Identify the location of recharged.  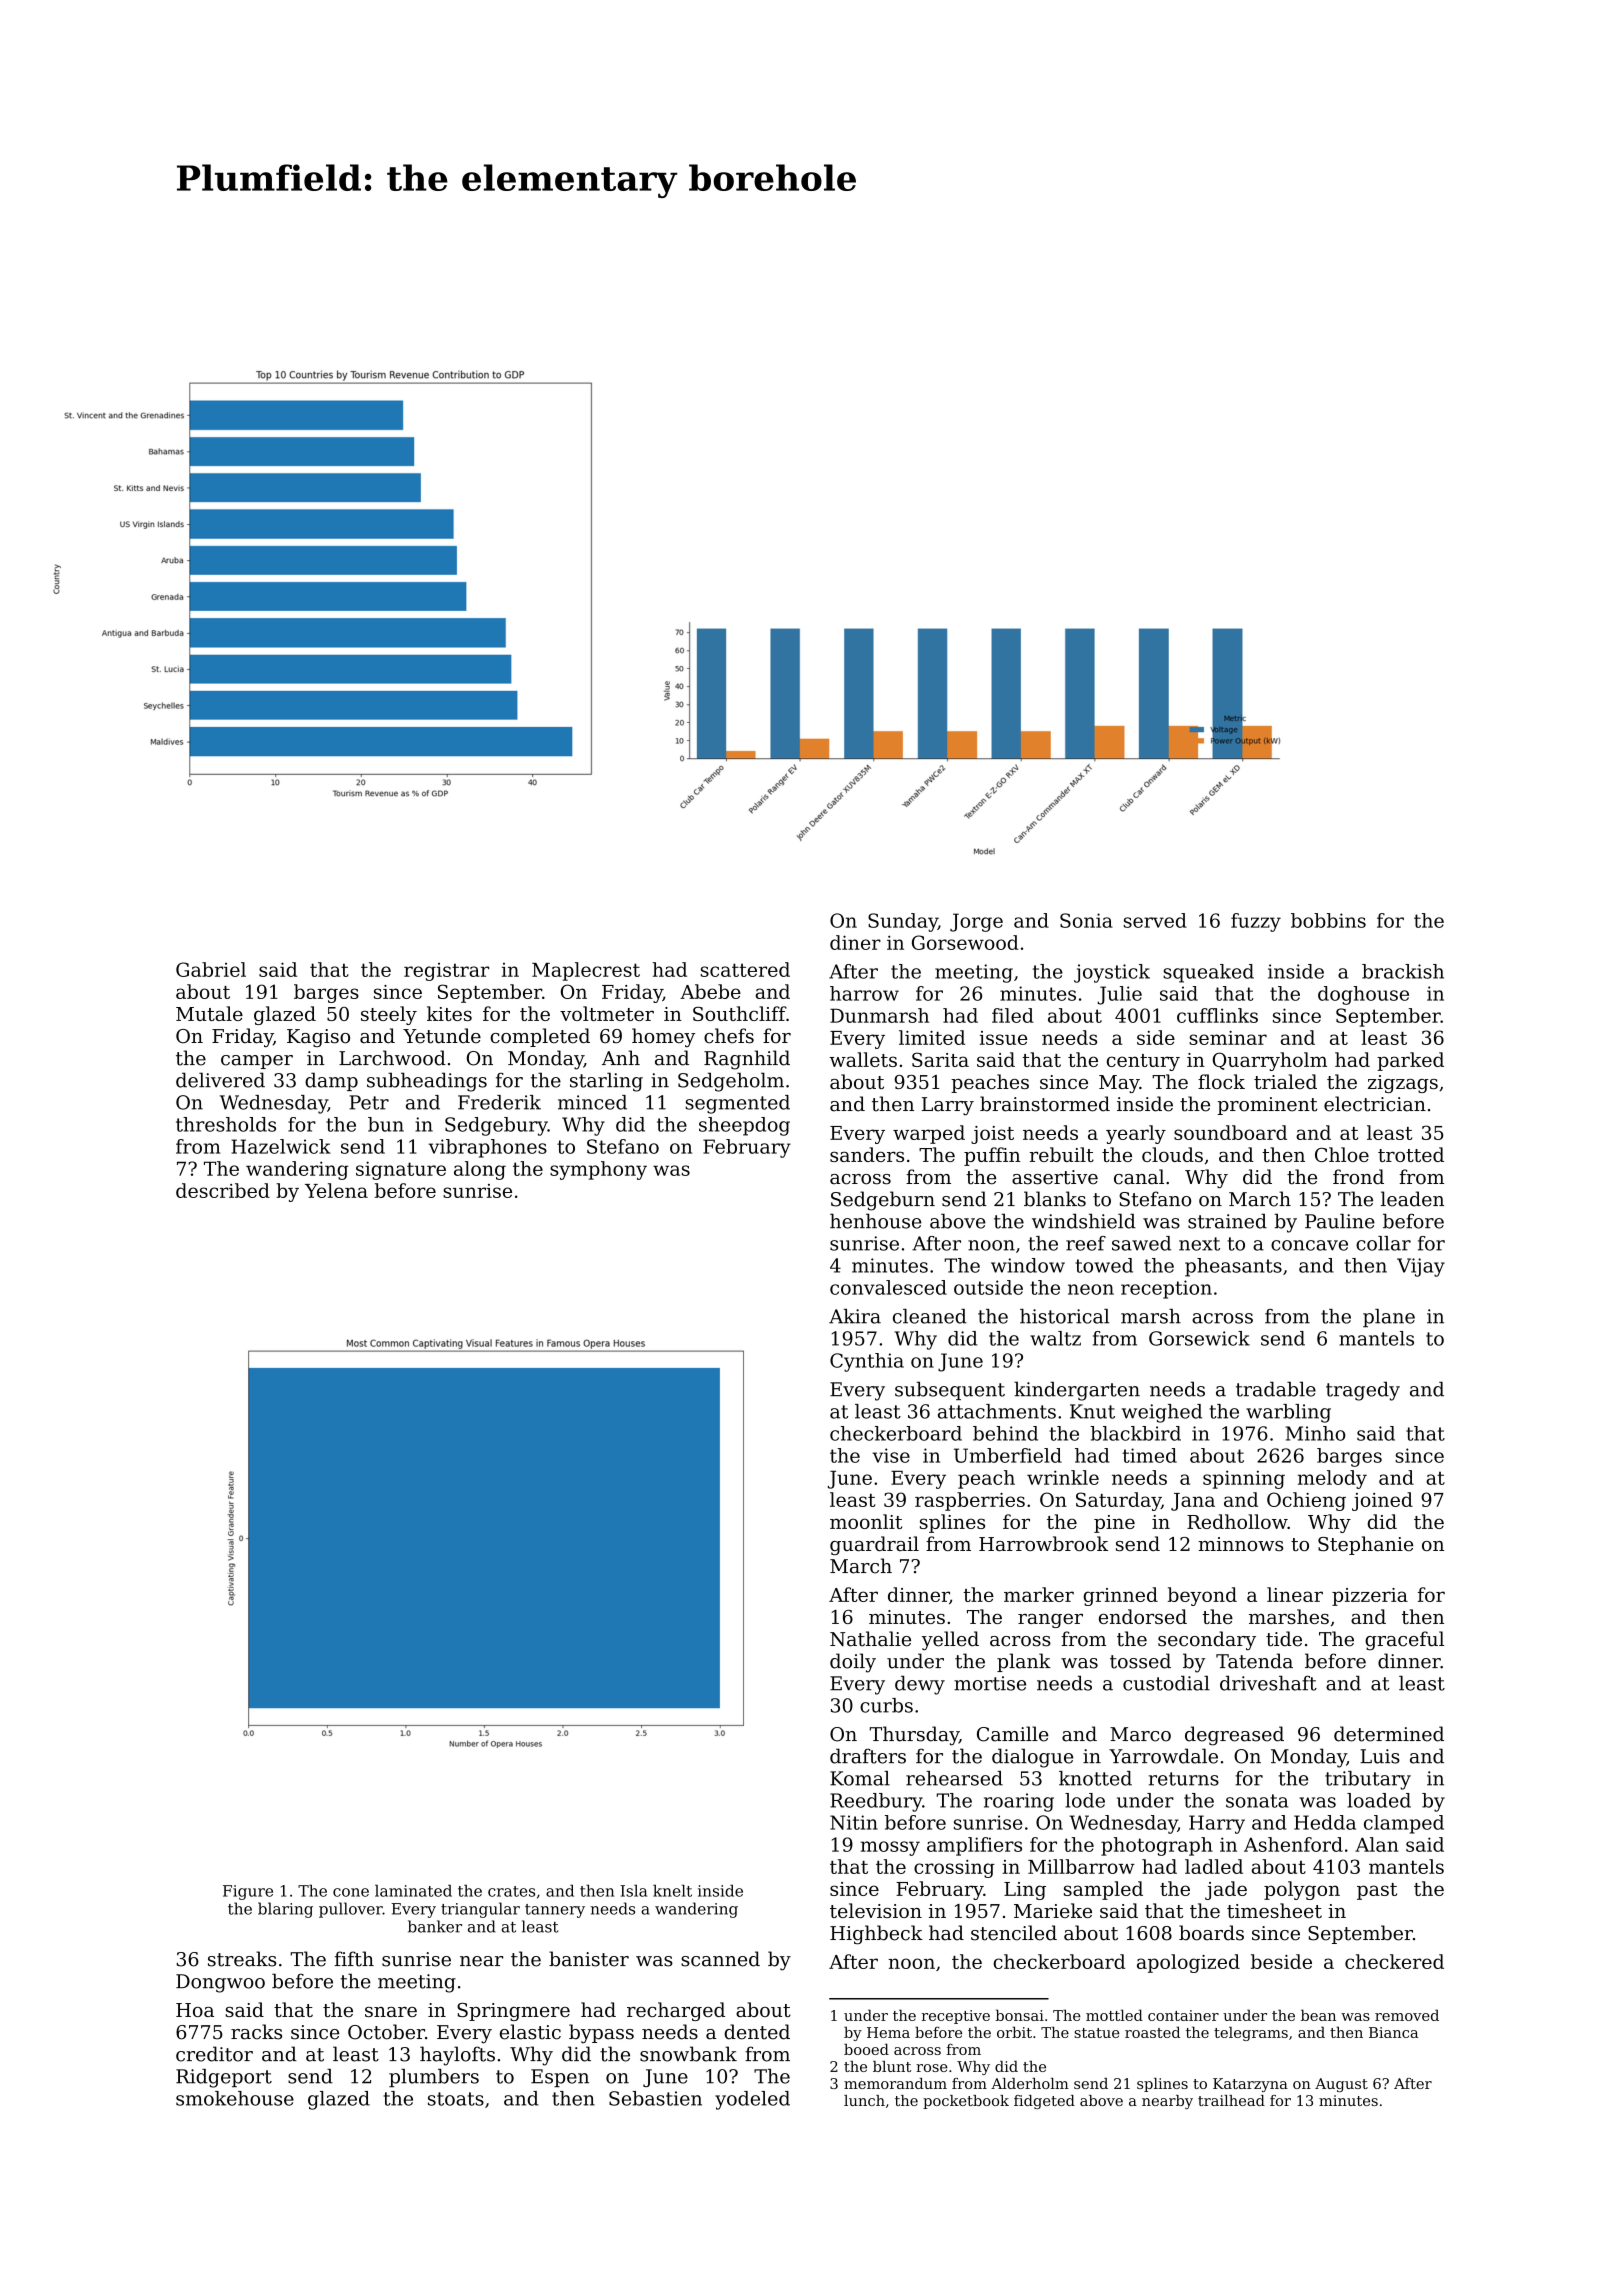
(676, 2011).
